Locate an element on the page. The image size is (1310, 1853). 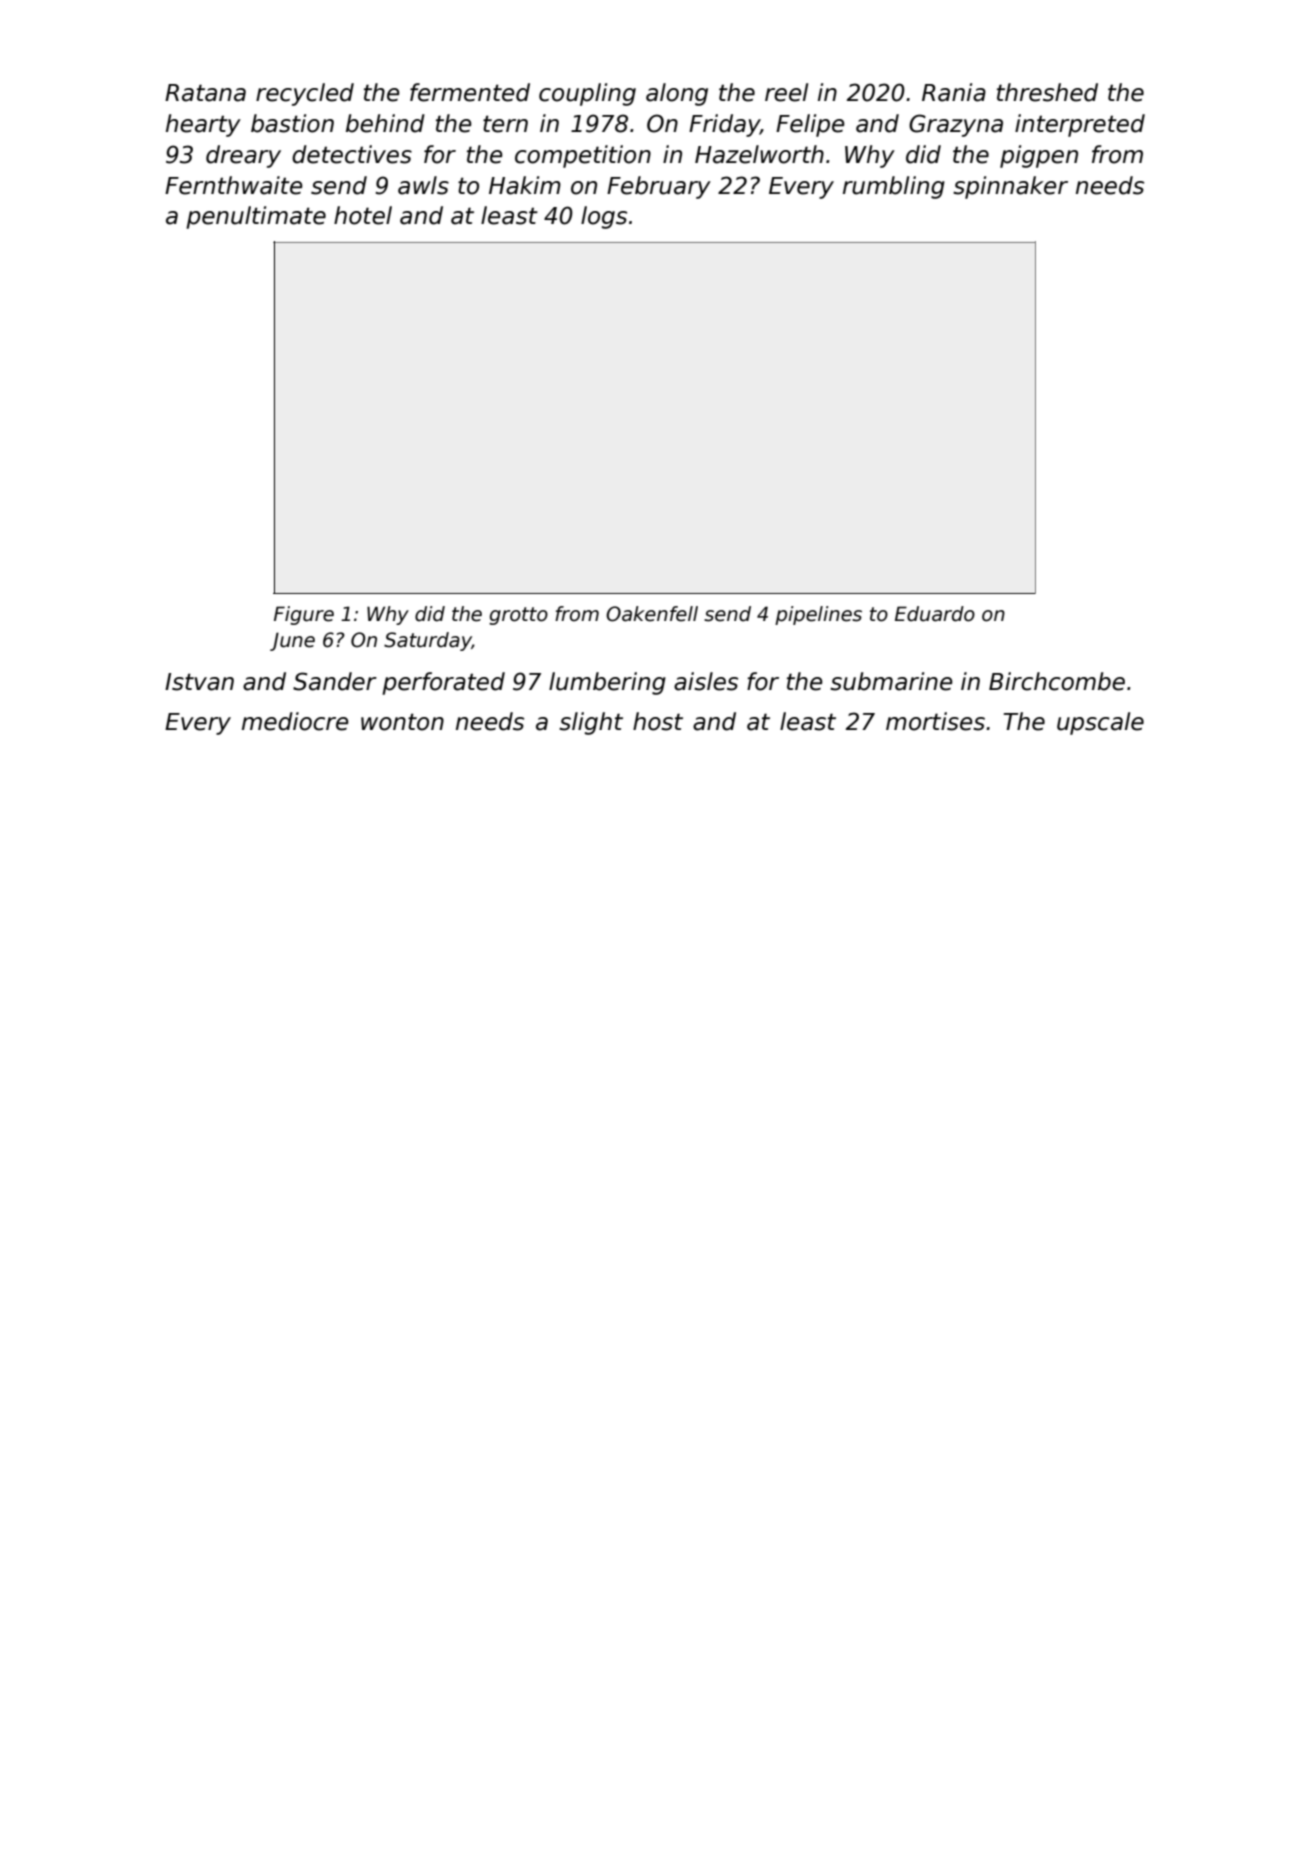
hotel is located at coordinates (363, 215).
